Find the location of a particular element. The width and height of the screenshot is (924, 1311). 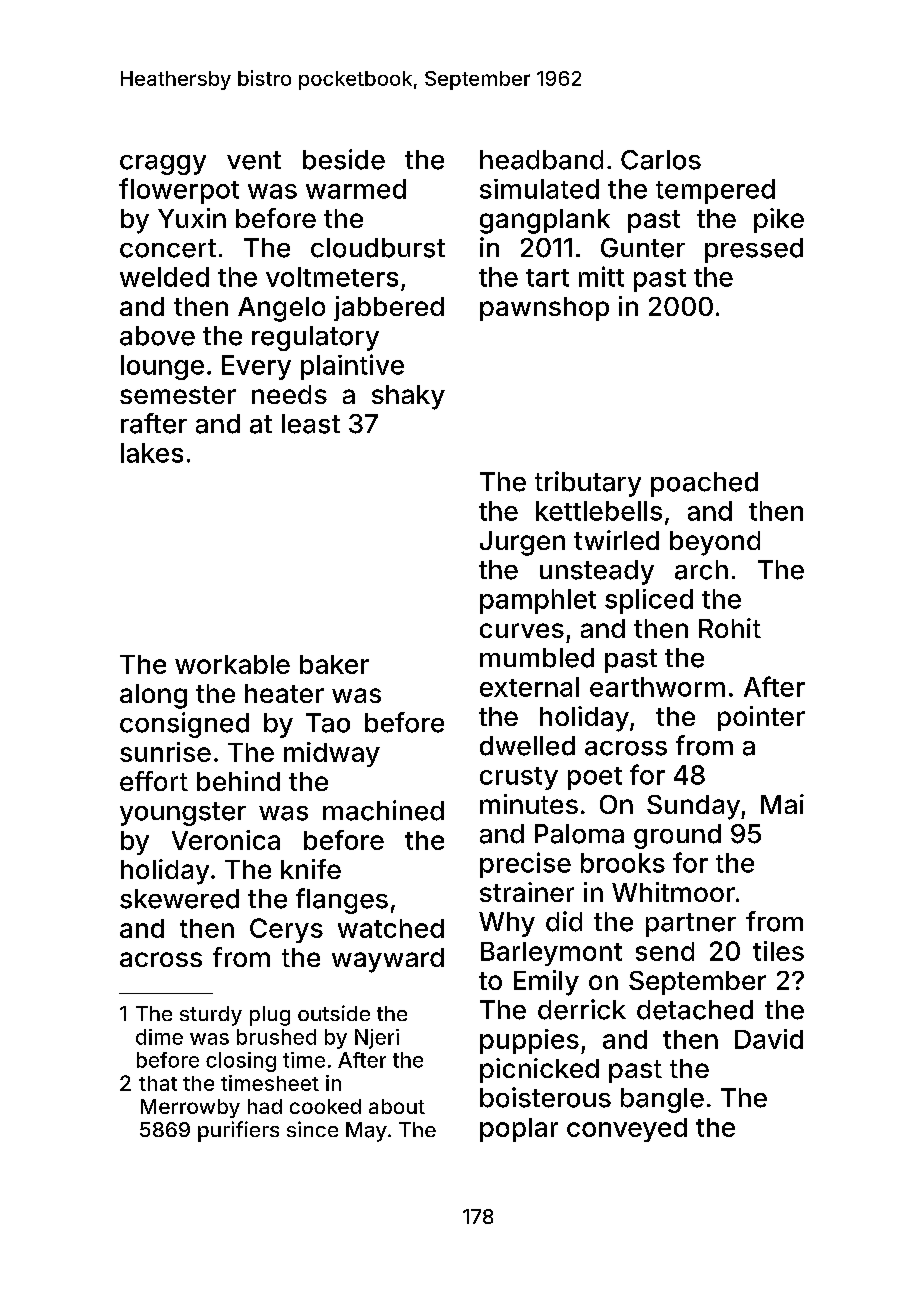

pressed is located at coordinates (754, 250).
